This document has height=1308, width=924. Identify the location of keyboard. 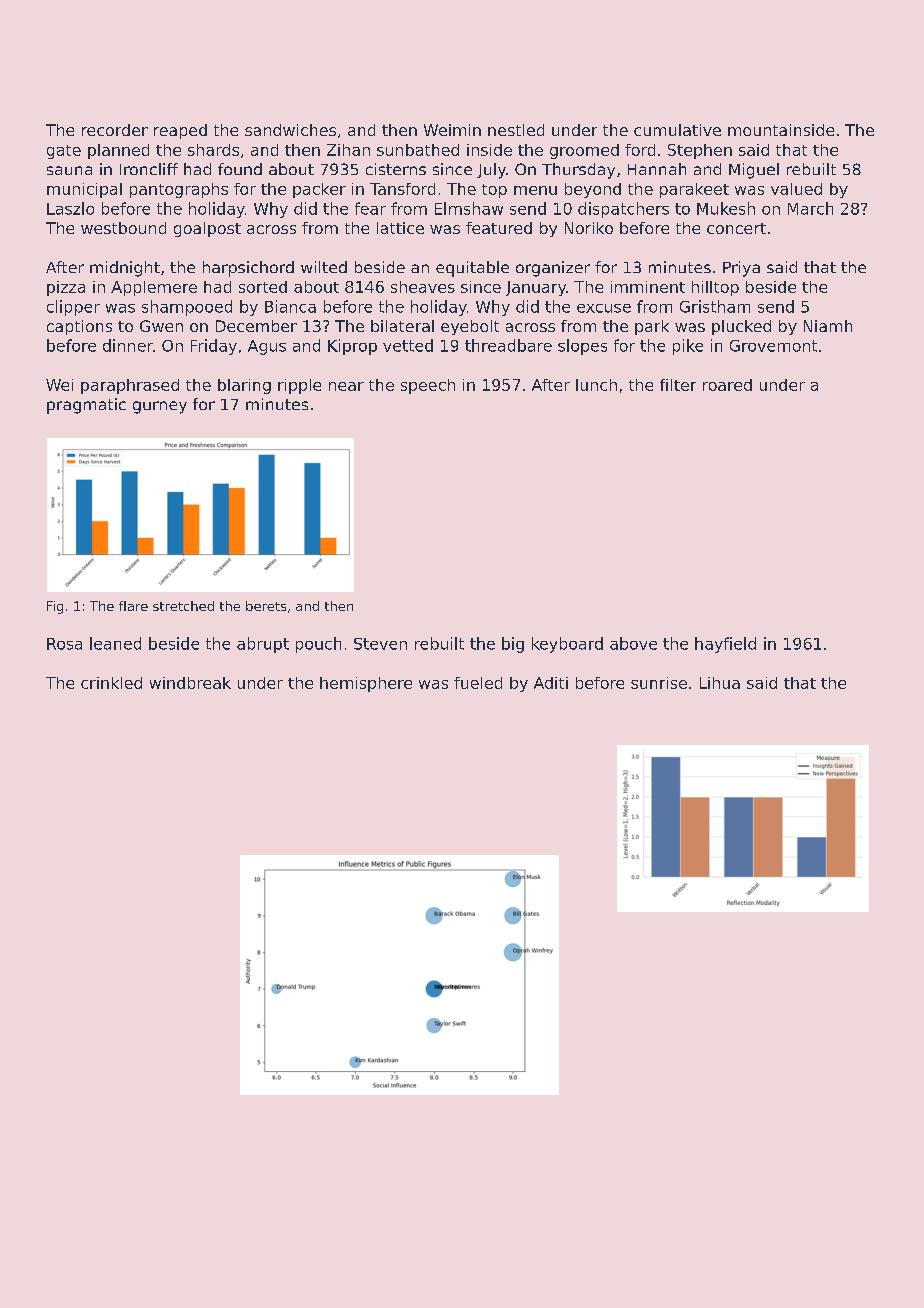
(567, 645).
